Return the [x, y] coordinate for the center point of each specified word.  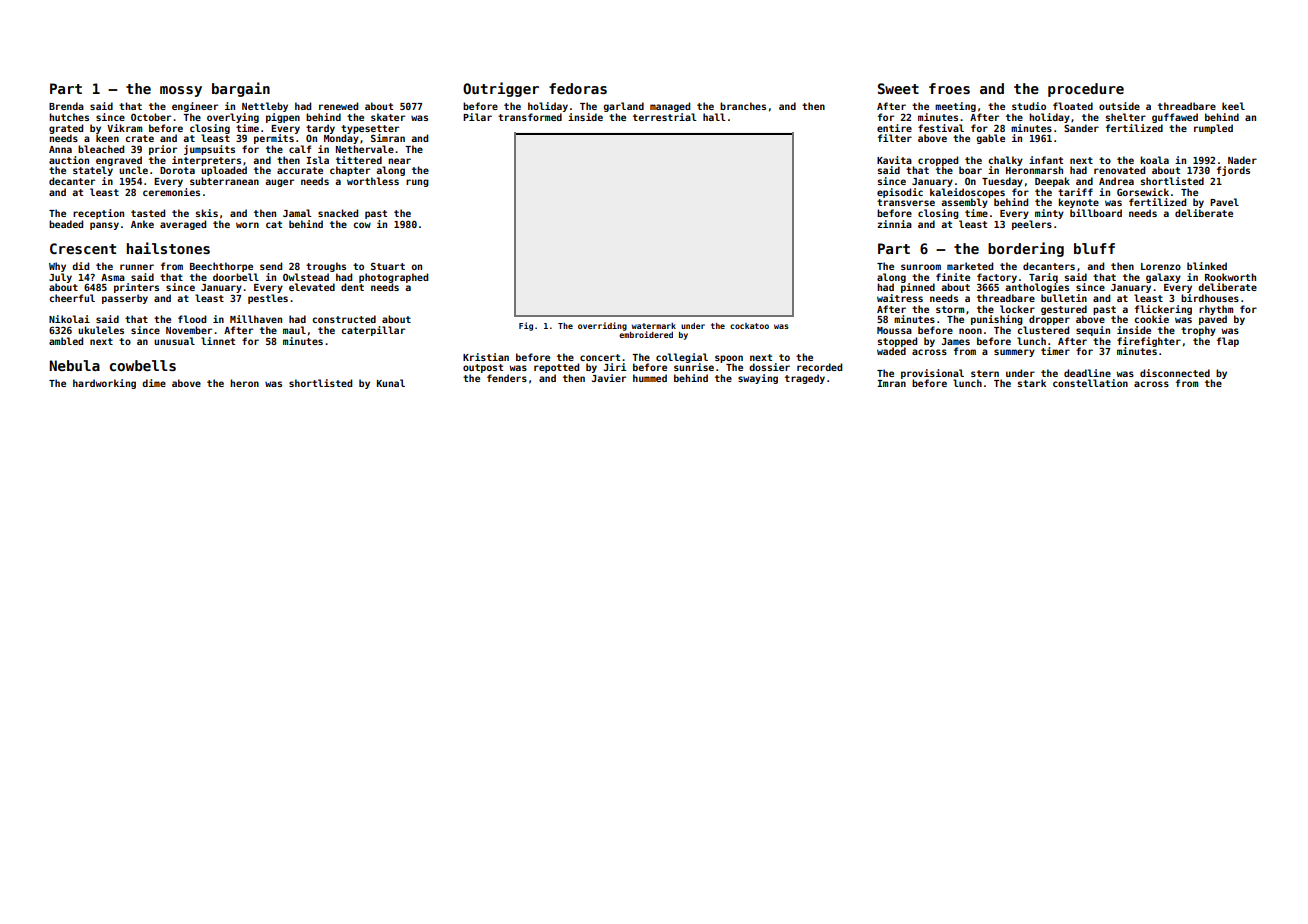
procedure [1086, 90]
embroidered [646, 334]
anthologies [1037, 288]
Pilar [477, 117]
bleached [101, 149]
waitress [900, 298]
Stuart [388, 266]
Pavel [1224, 202]
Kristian [486, 357]
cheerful [72, 298]
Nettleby [265, 107]
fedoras [578, 88]
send [271, 266]
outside [1119, 106]
